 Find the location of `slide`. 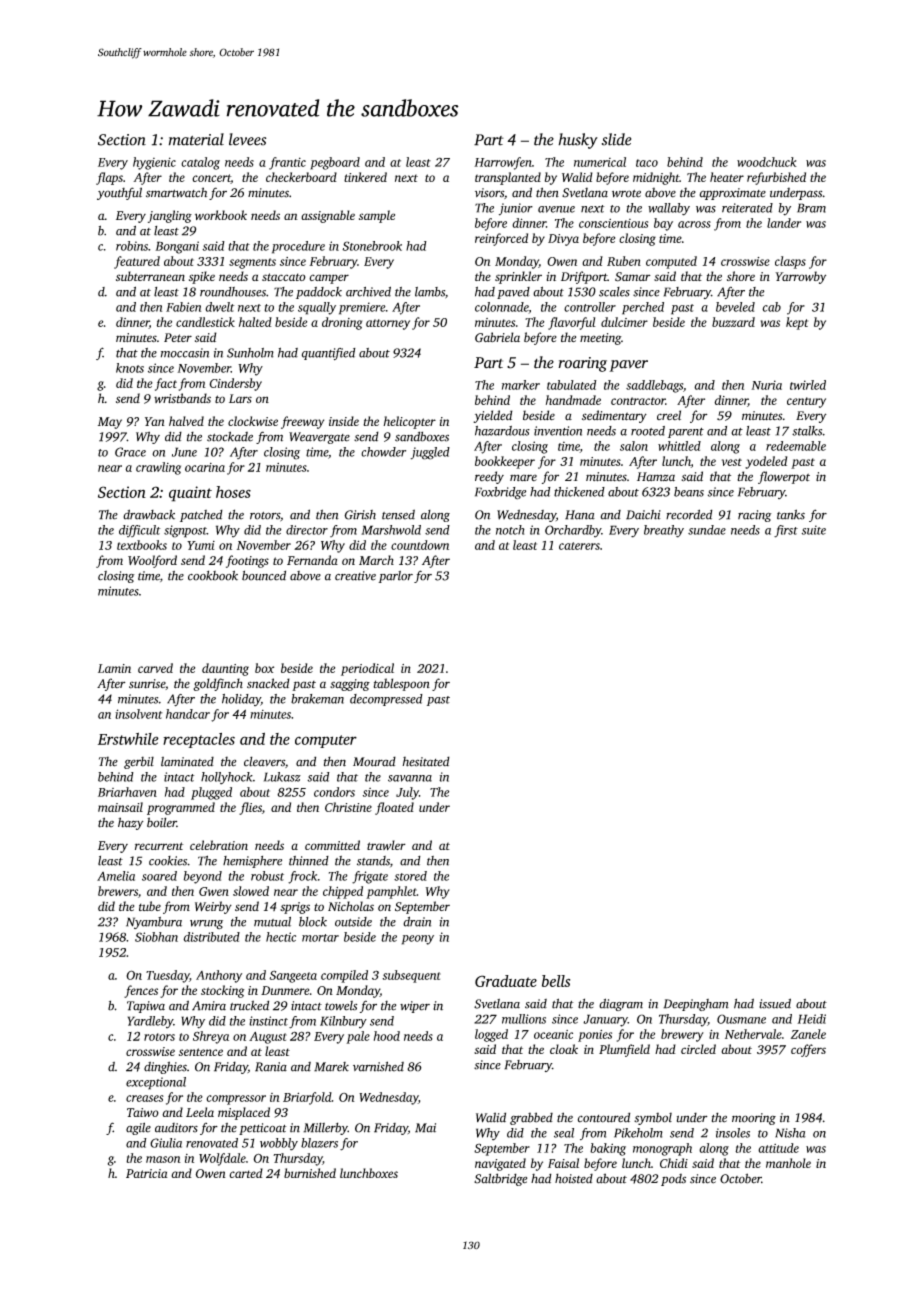

slide is located at coordinates (616, 139).
